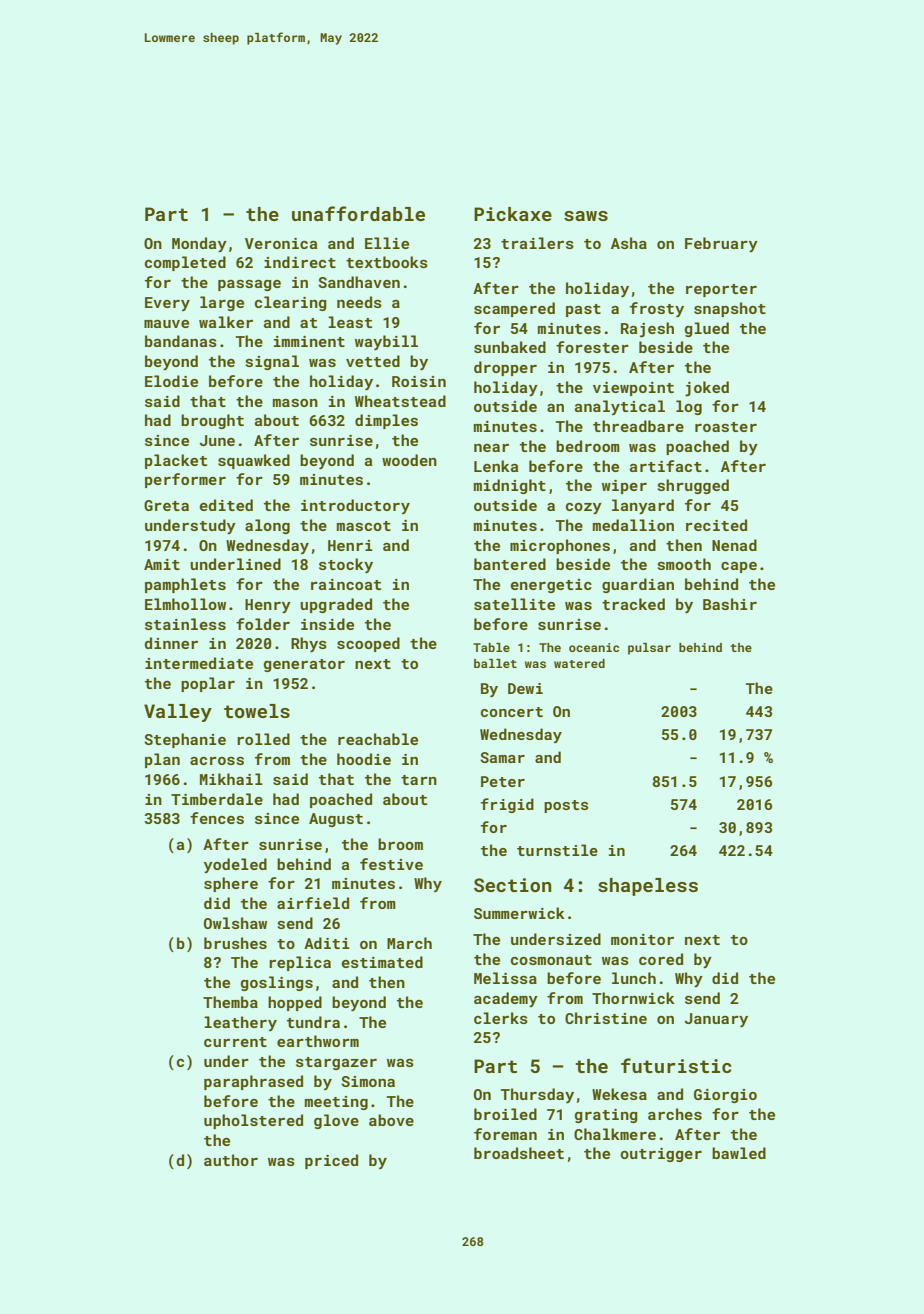 The image size is (924, 1314). What do you see at coordinates (235, 866) in the screenshot?
I see `yodeled` at bounding box center [235, 866].
